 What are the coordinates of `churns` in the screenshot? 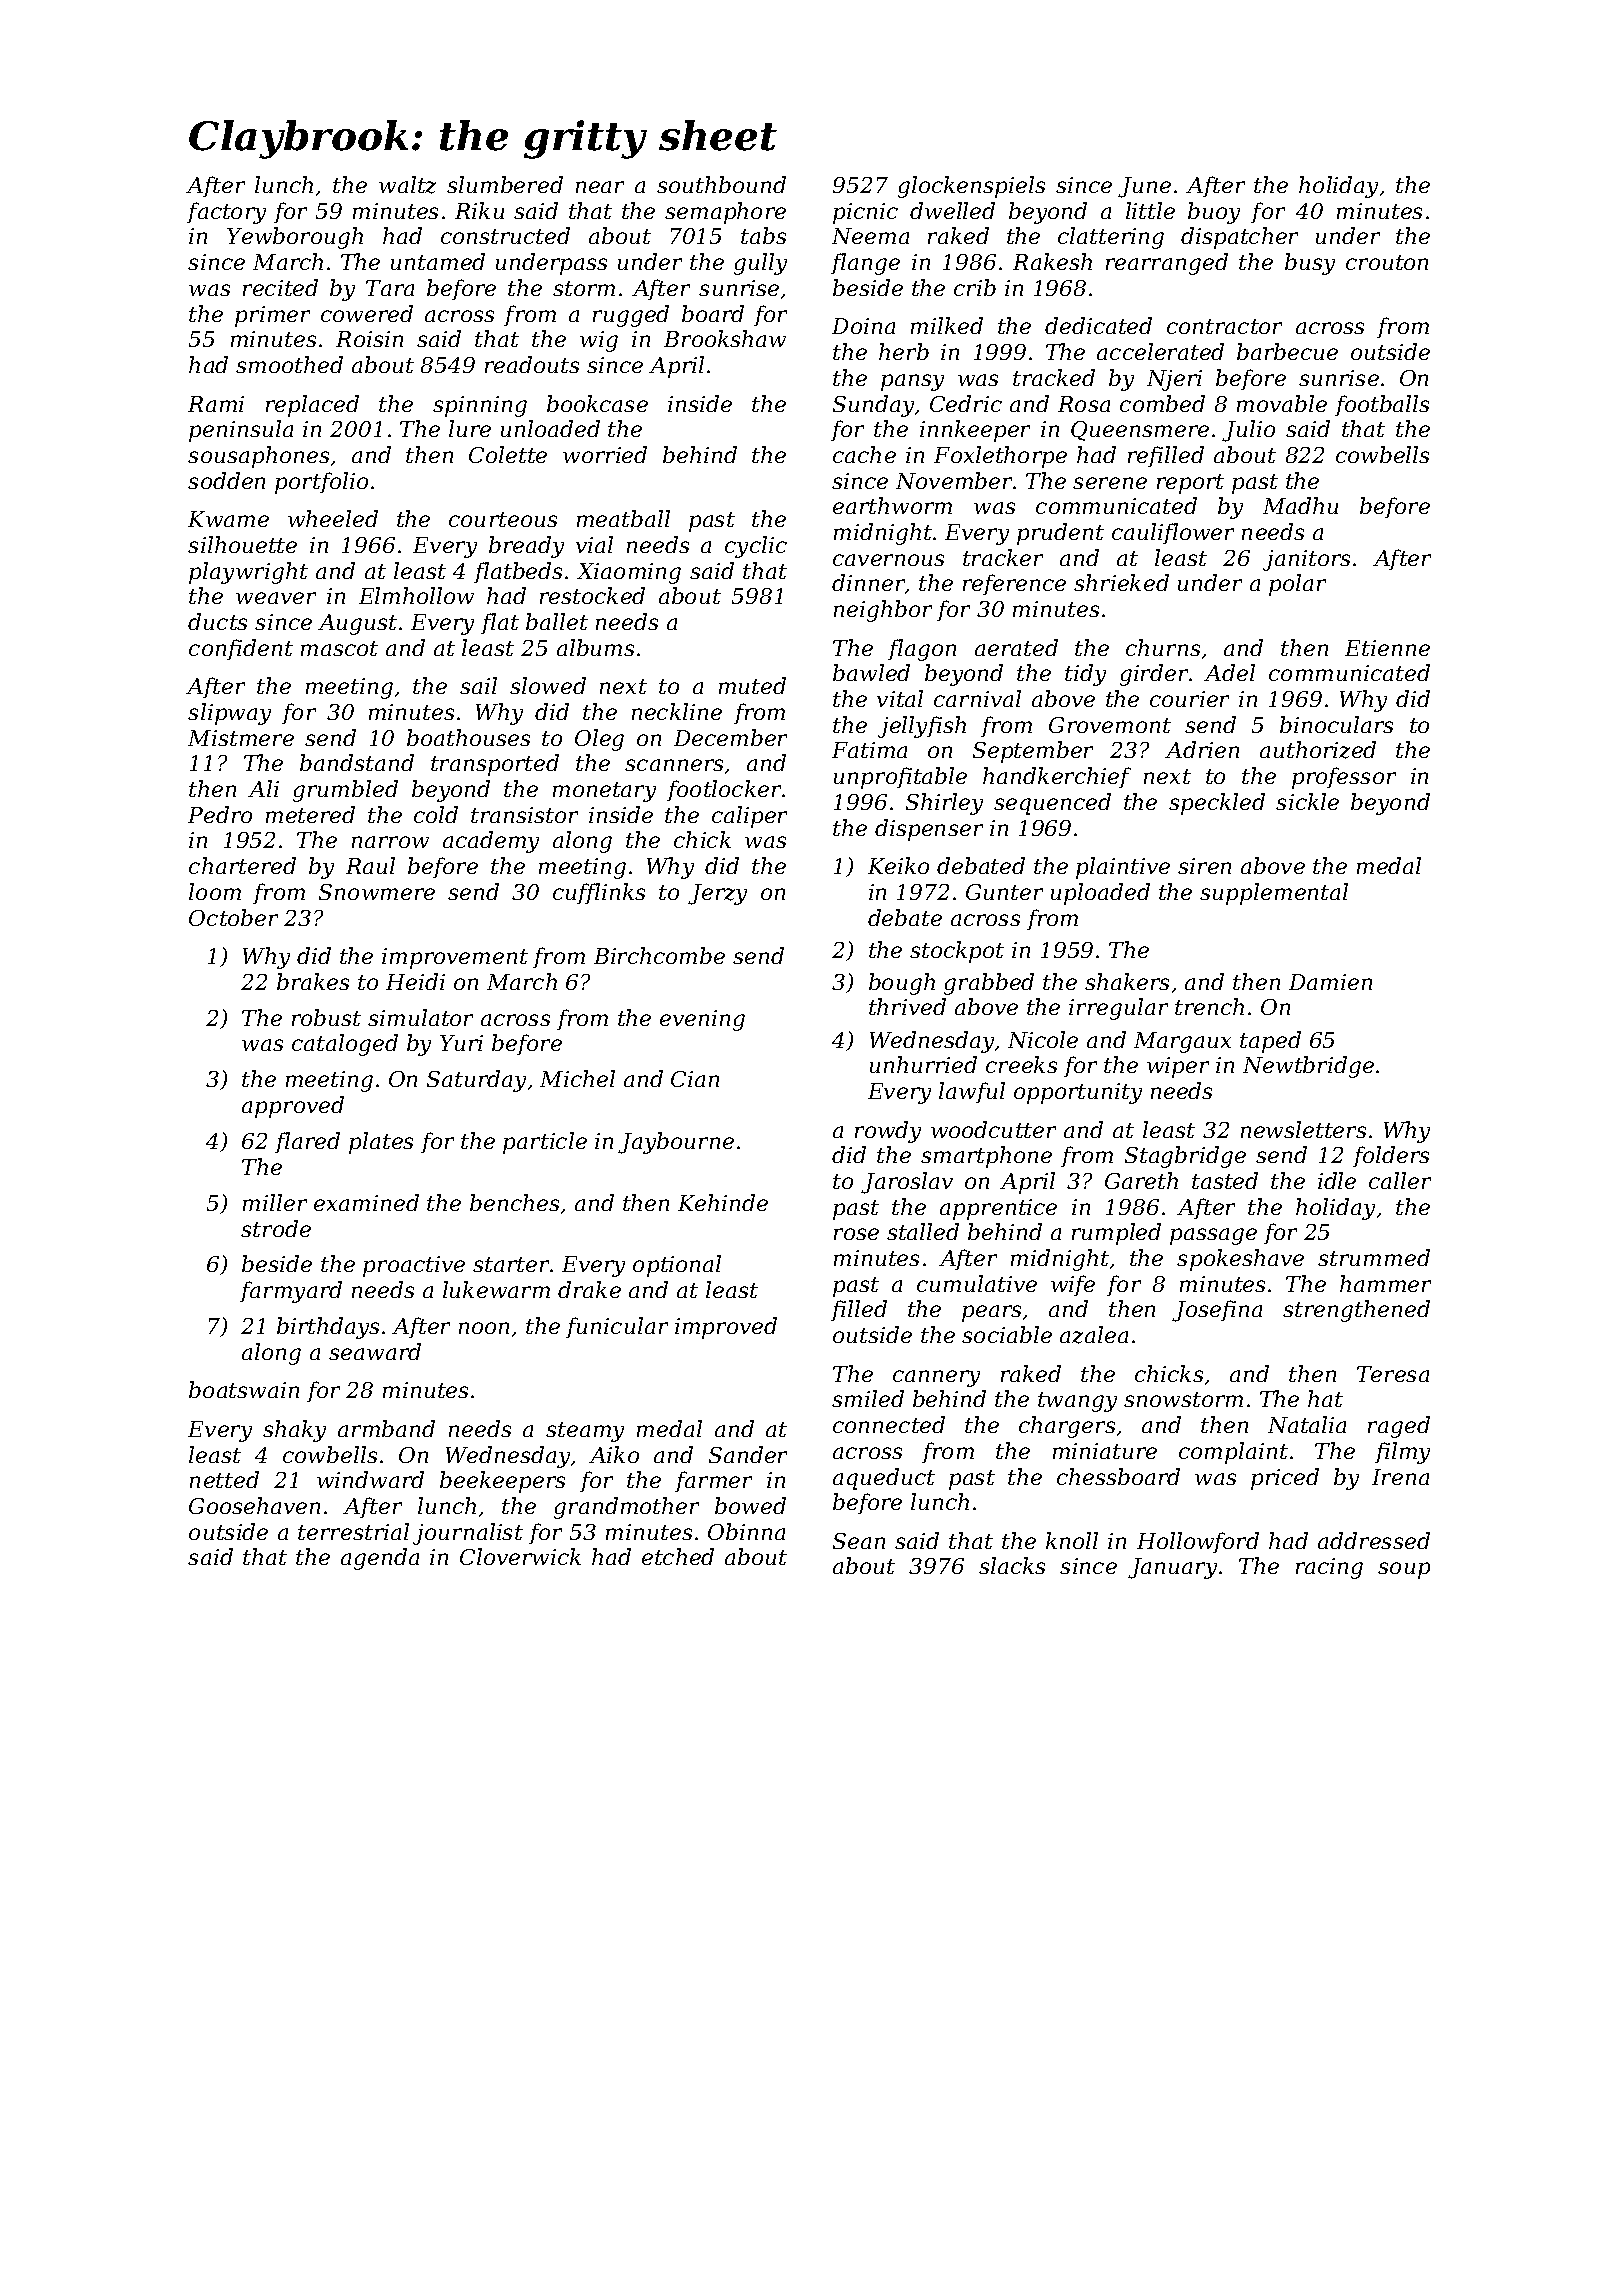 It's located at (1163, 647).
